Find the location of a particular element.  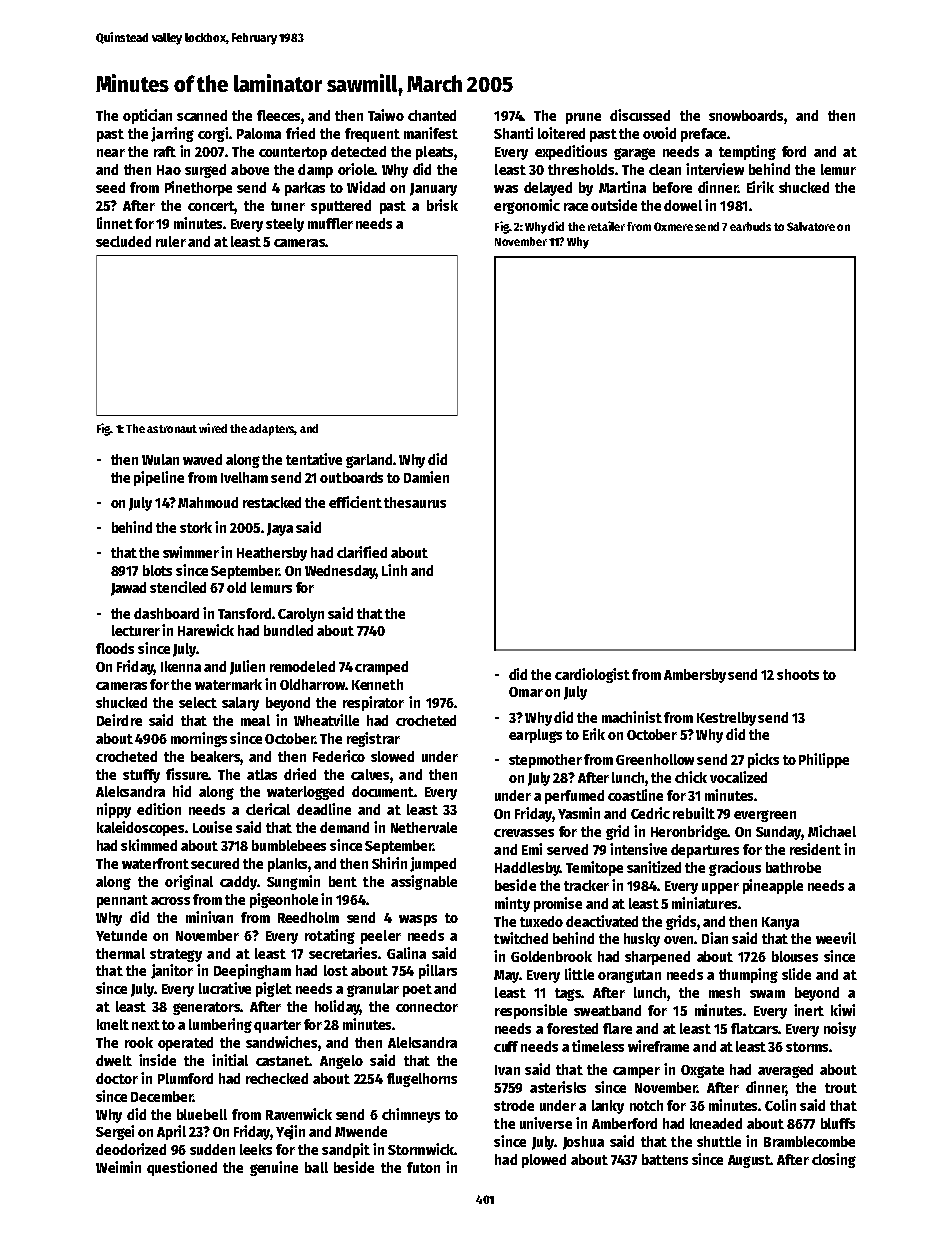

lucrative is located at coordinates (225, 988).
